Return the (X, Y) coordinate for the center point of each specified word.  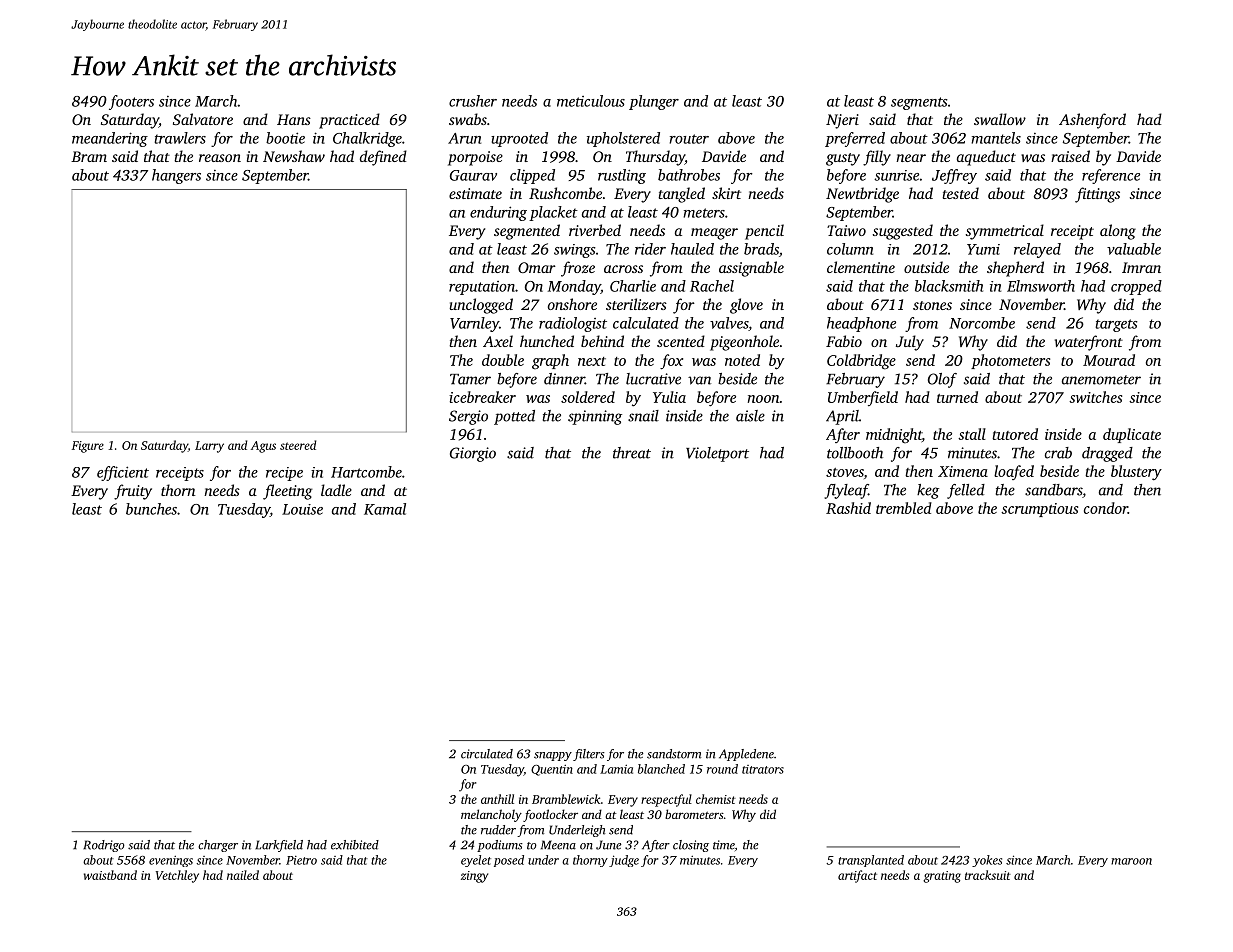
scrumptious (1039, 510)
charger (218, 846)
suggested (903, 232)
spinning (595, 417)
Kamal (385, 509)
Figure (88, 447)
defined (383, 158)
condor (1106, 508)
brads (761, 249)
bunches (151, 509)
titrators (763, 769)
